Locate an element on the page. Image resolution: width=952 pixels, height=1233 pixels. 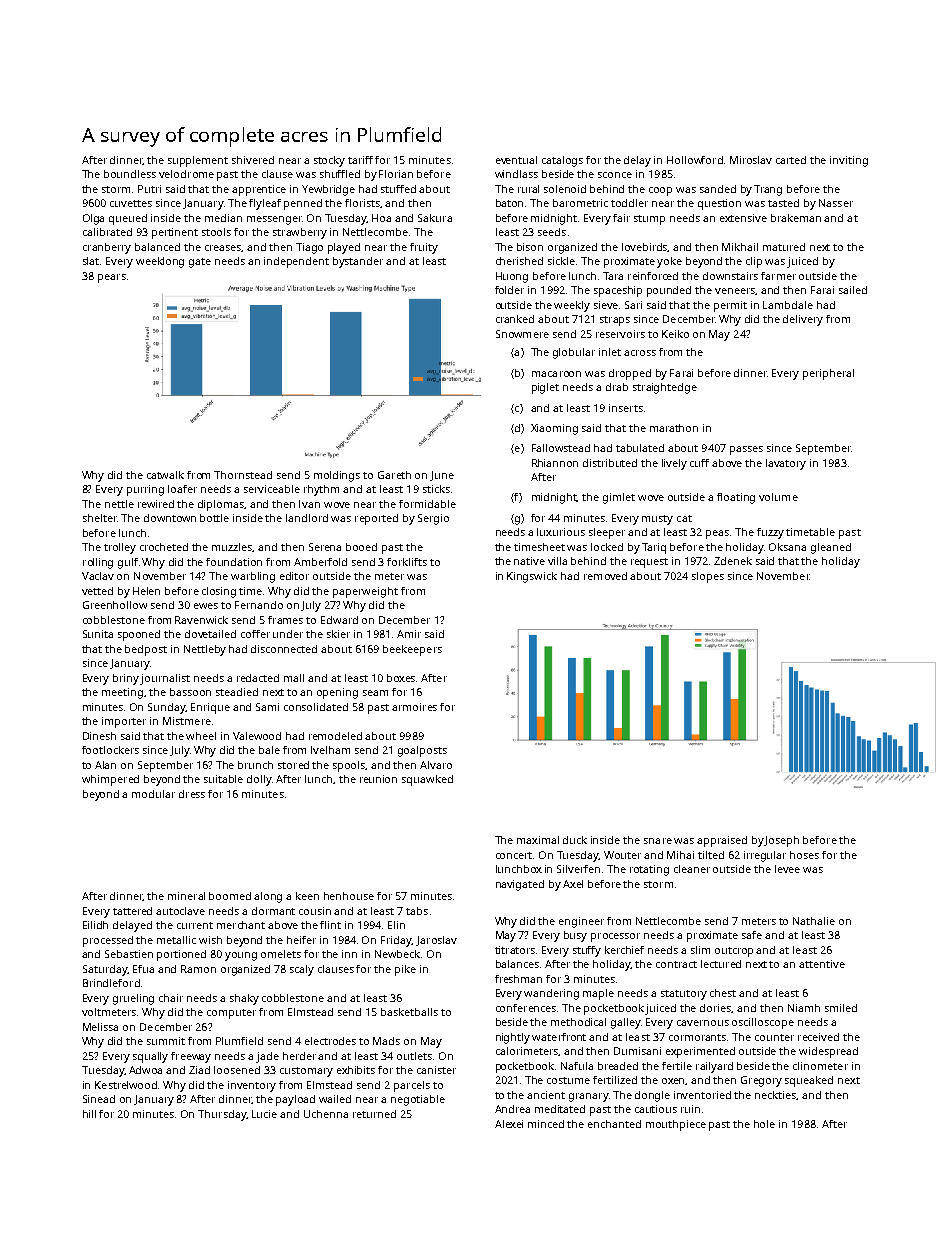
rolling is located at coordinates (98, 563).
